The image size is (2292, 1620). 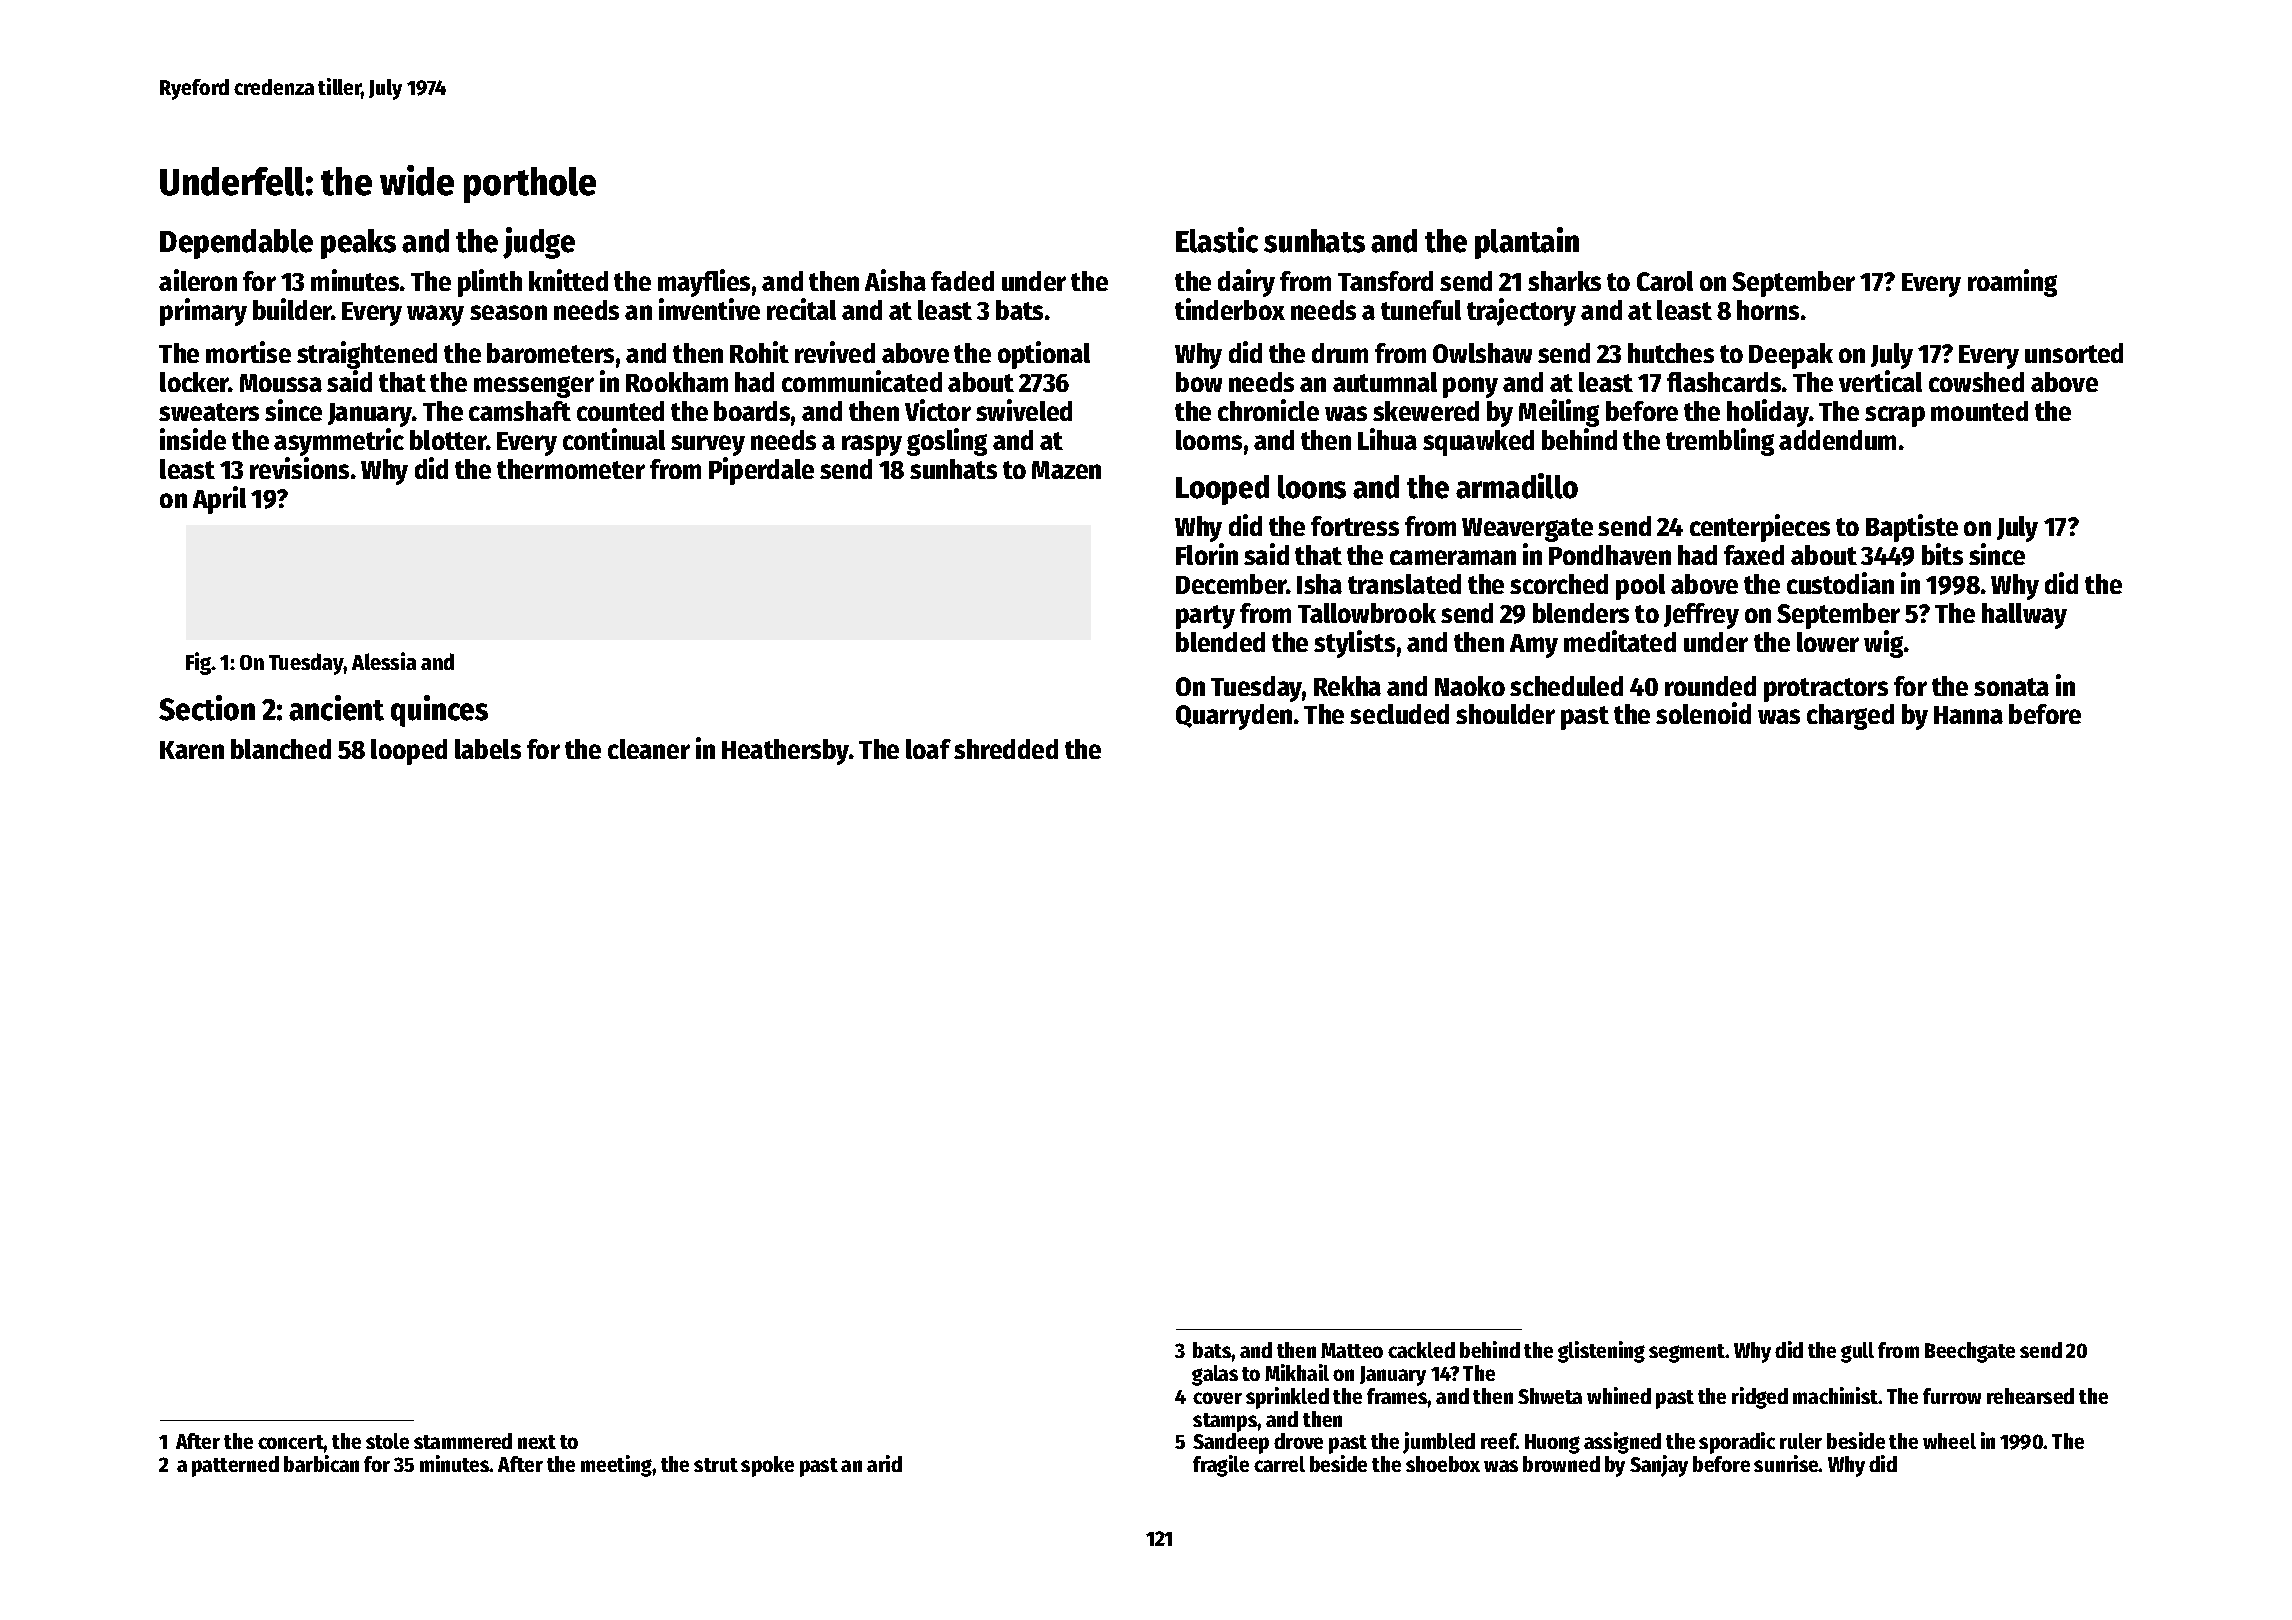 I want to click on blanched, so click(x=281, y=749).
